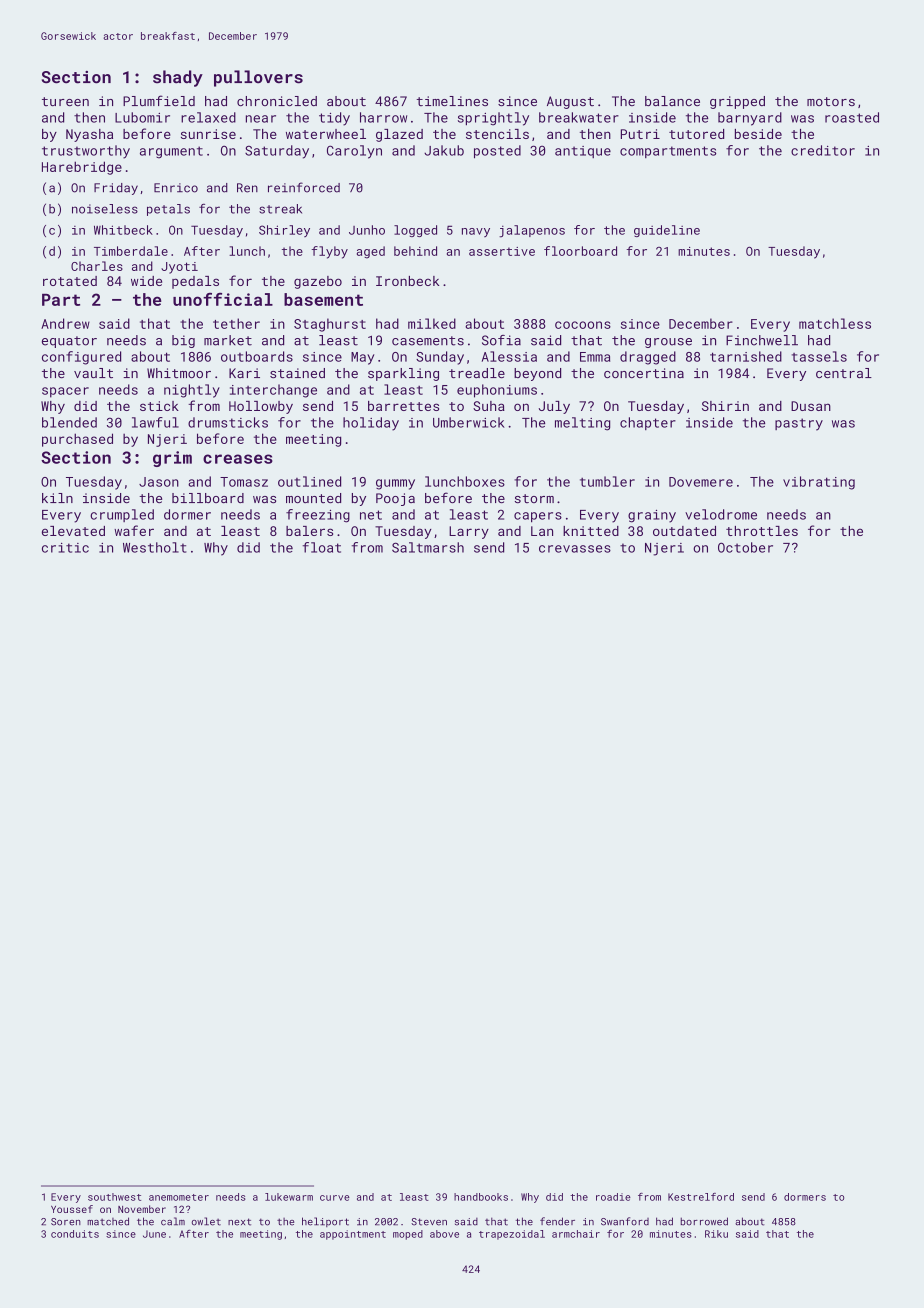  What do you see at coordinates (75, 1234) in the document?
I see `conduits` at bounding box center [75, 1234].
